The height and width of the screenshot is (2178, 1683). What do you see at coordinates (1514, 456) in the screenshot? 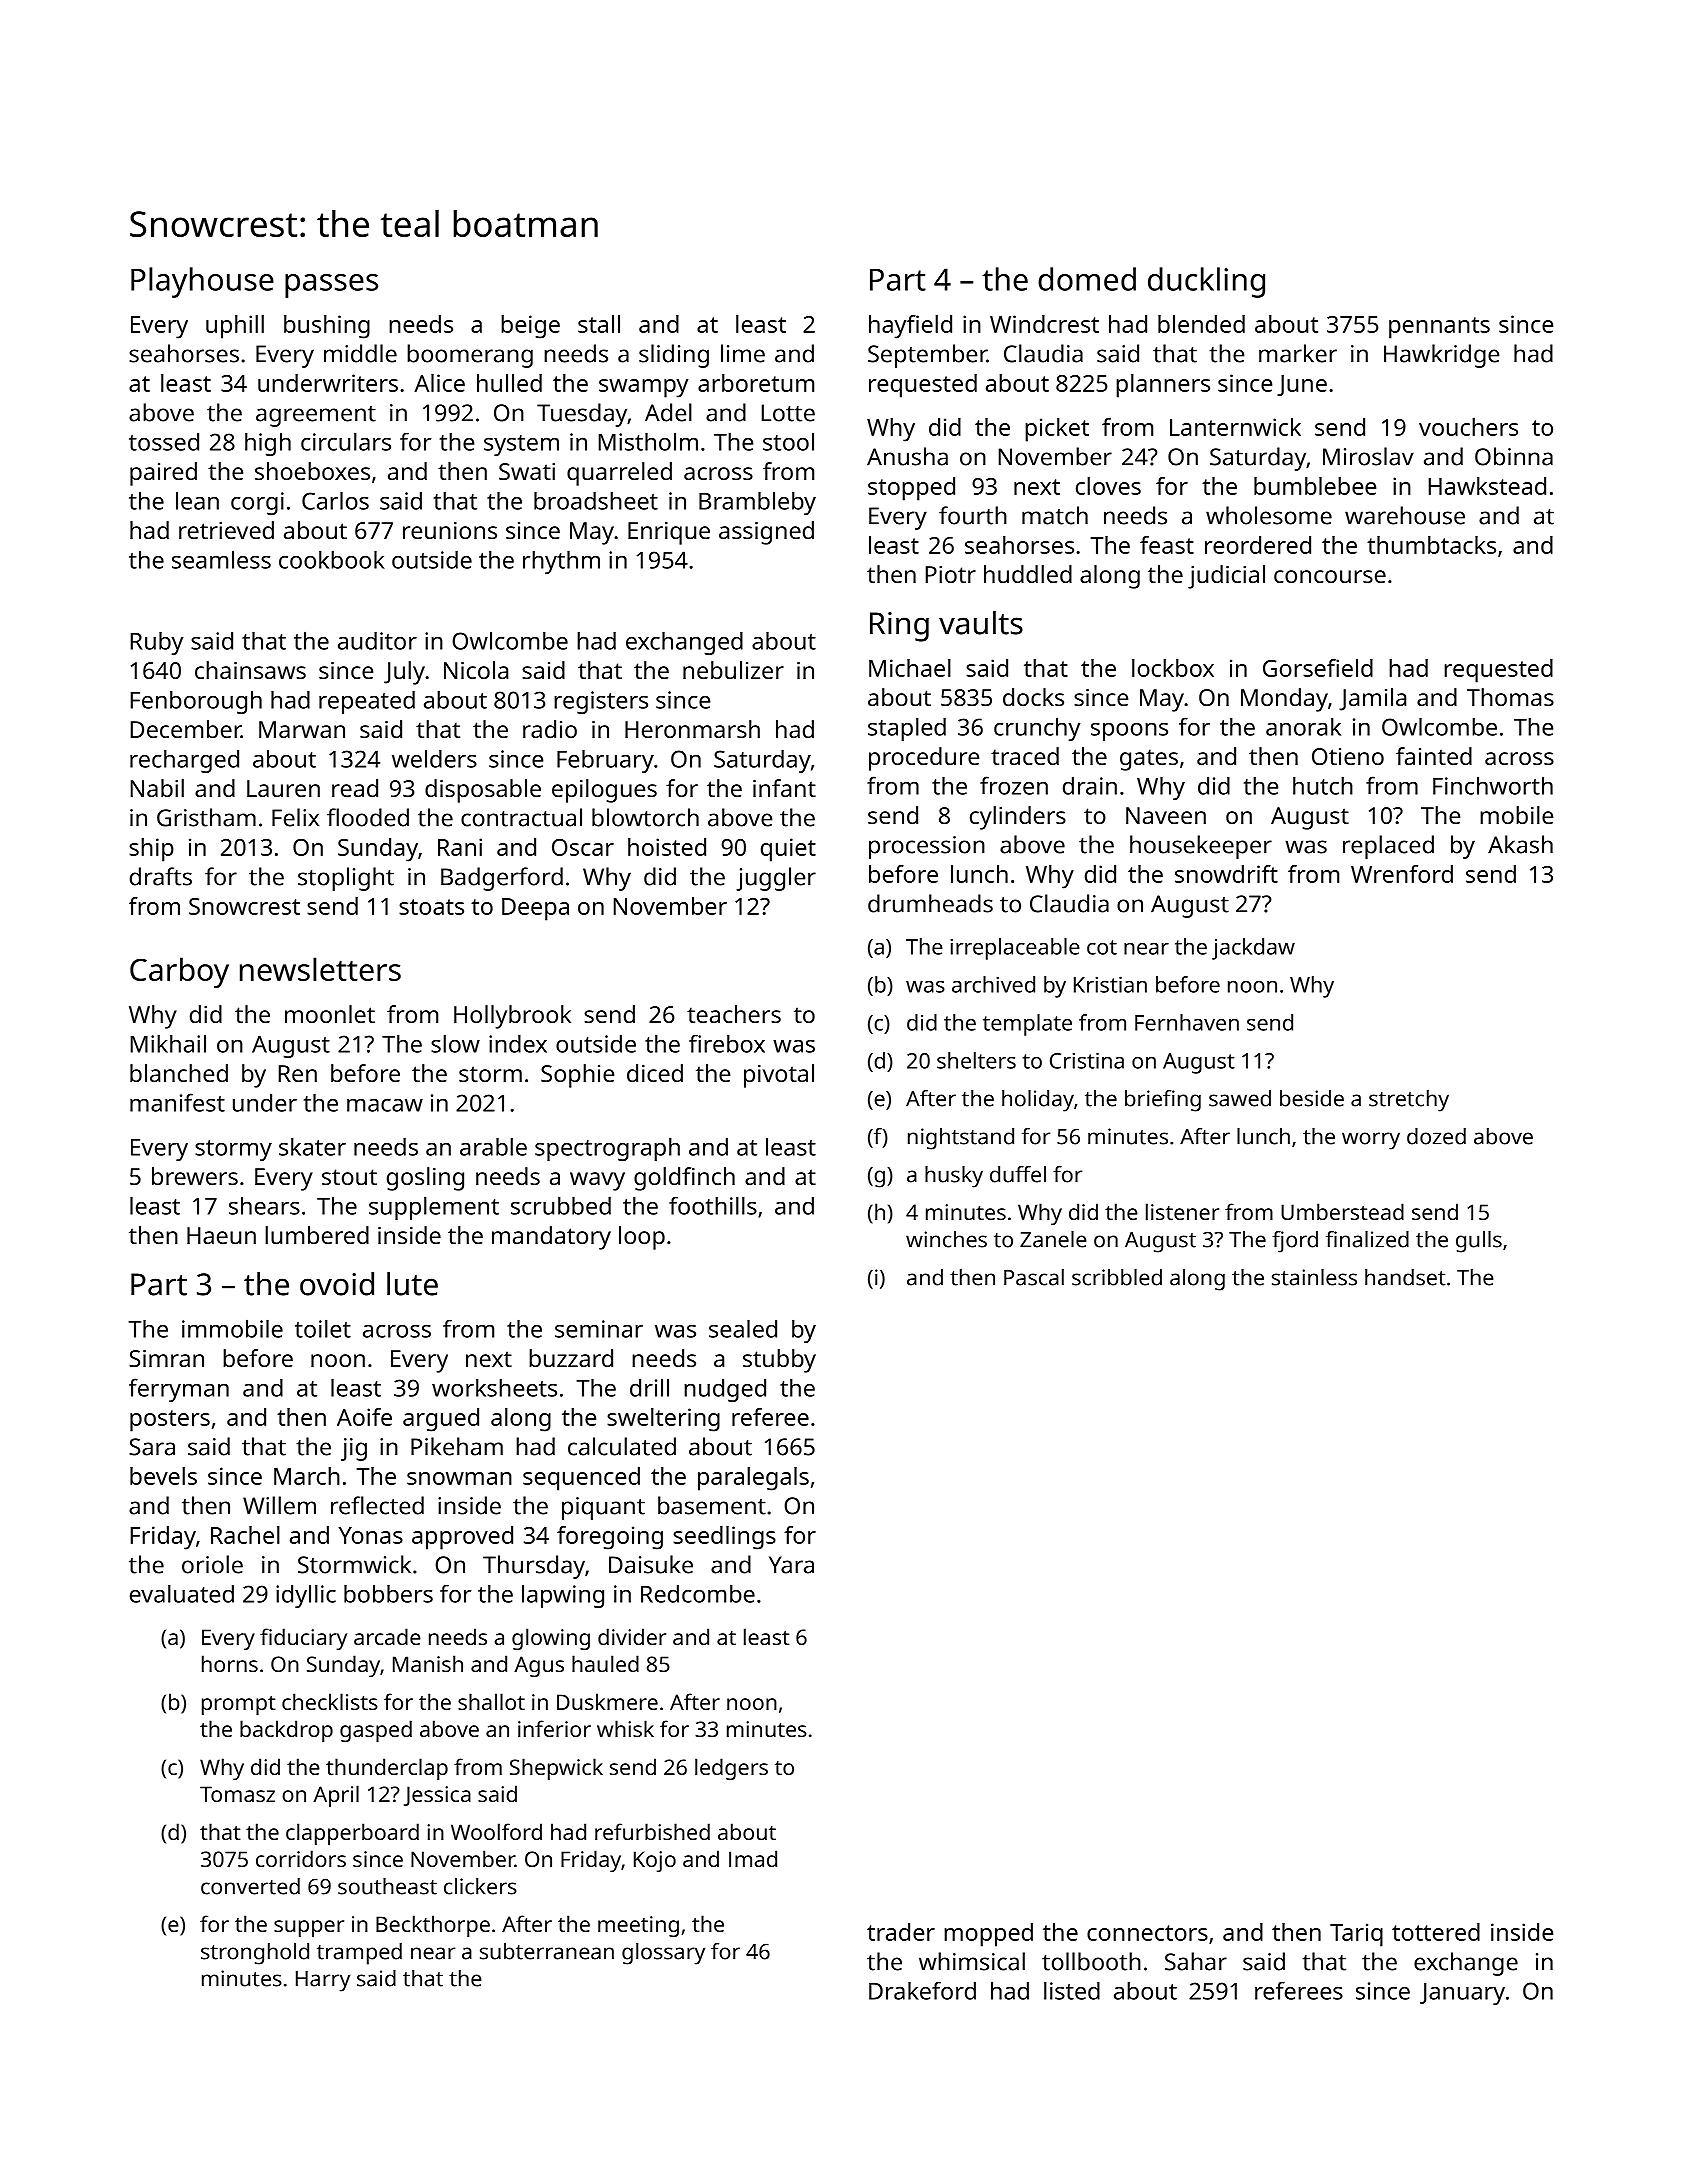
I see `Obinna` at bounding box center [1514, 456].
